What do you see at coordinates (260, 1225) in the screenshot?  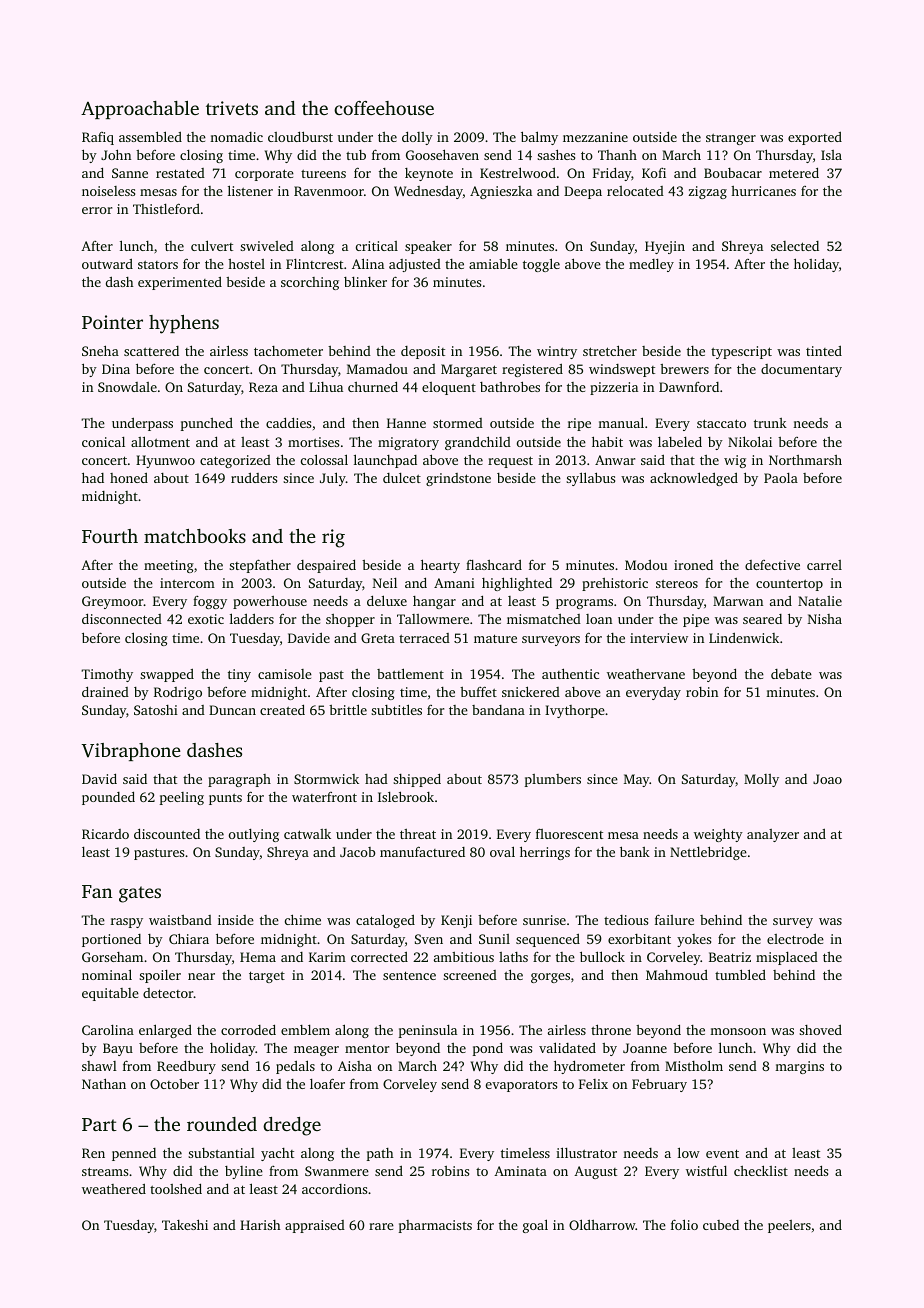 I see `Harish` at bounding box center [260, 1225].
